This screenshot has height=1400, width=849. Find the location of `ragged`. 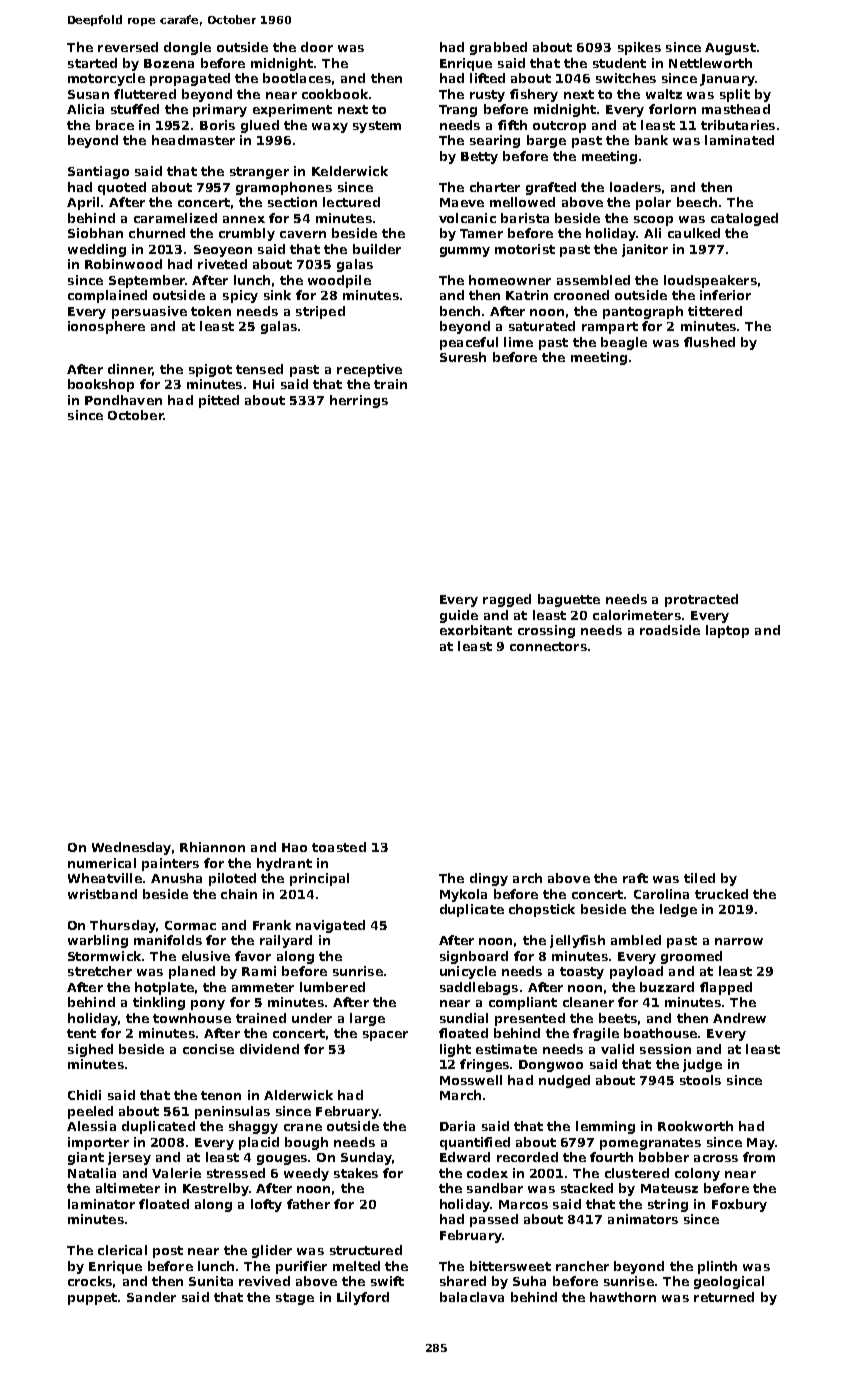

ragged is located at coordinates (507, 600).
